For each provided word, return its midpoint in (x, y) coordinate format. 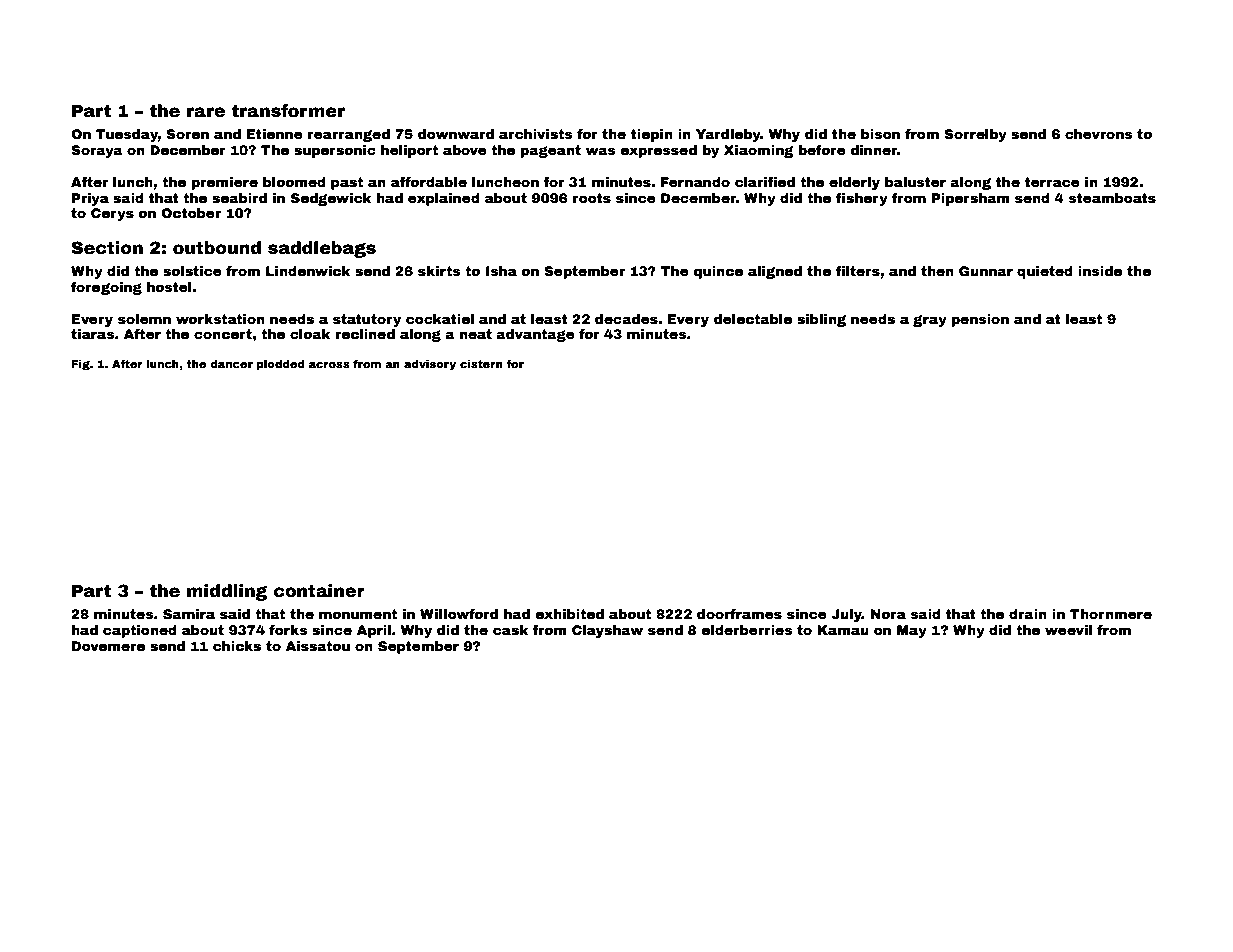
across (329, 365)
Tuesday (127, 135)
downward (456, 134)
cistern (481, 364)
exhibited (569, 614)
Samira (189, 614)
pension (980, 320)
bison (880, 134)
